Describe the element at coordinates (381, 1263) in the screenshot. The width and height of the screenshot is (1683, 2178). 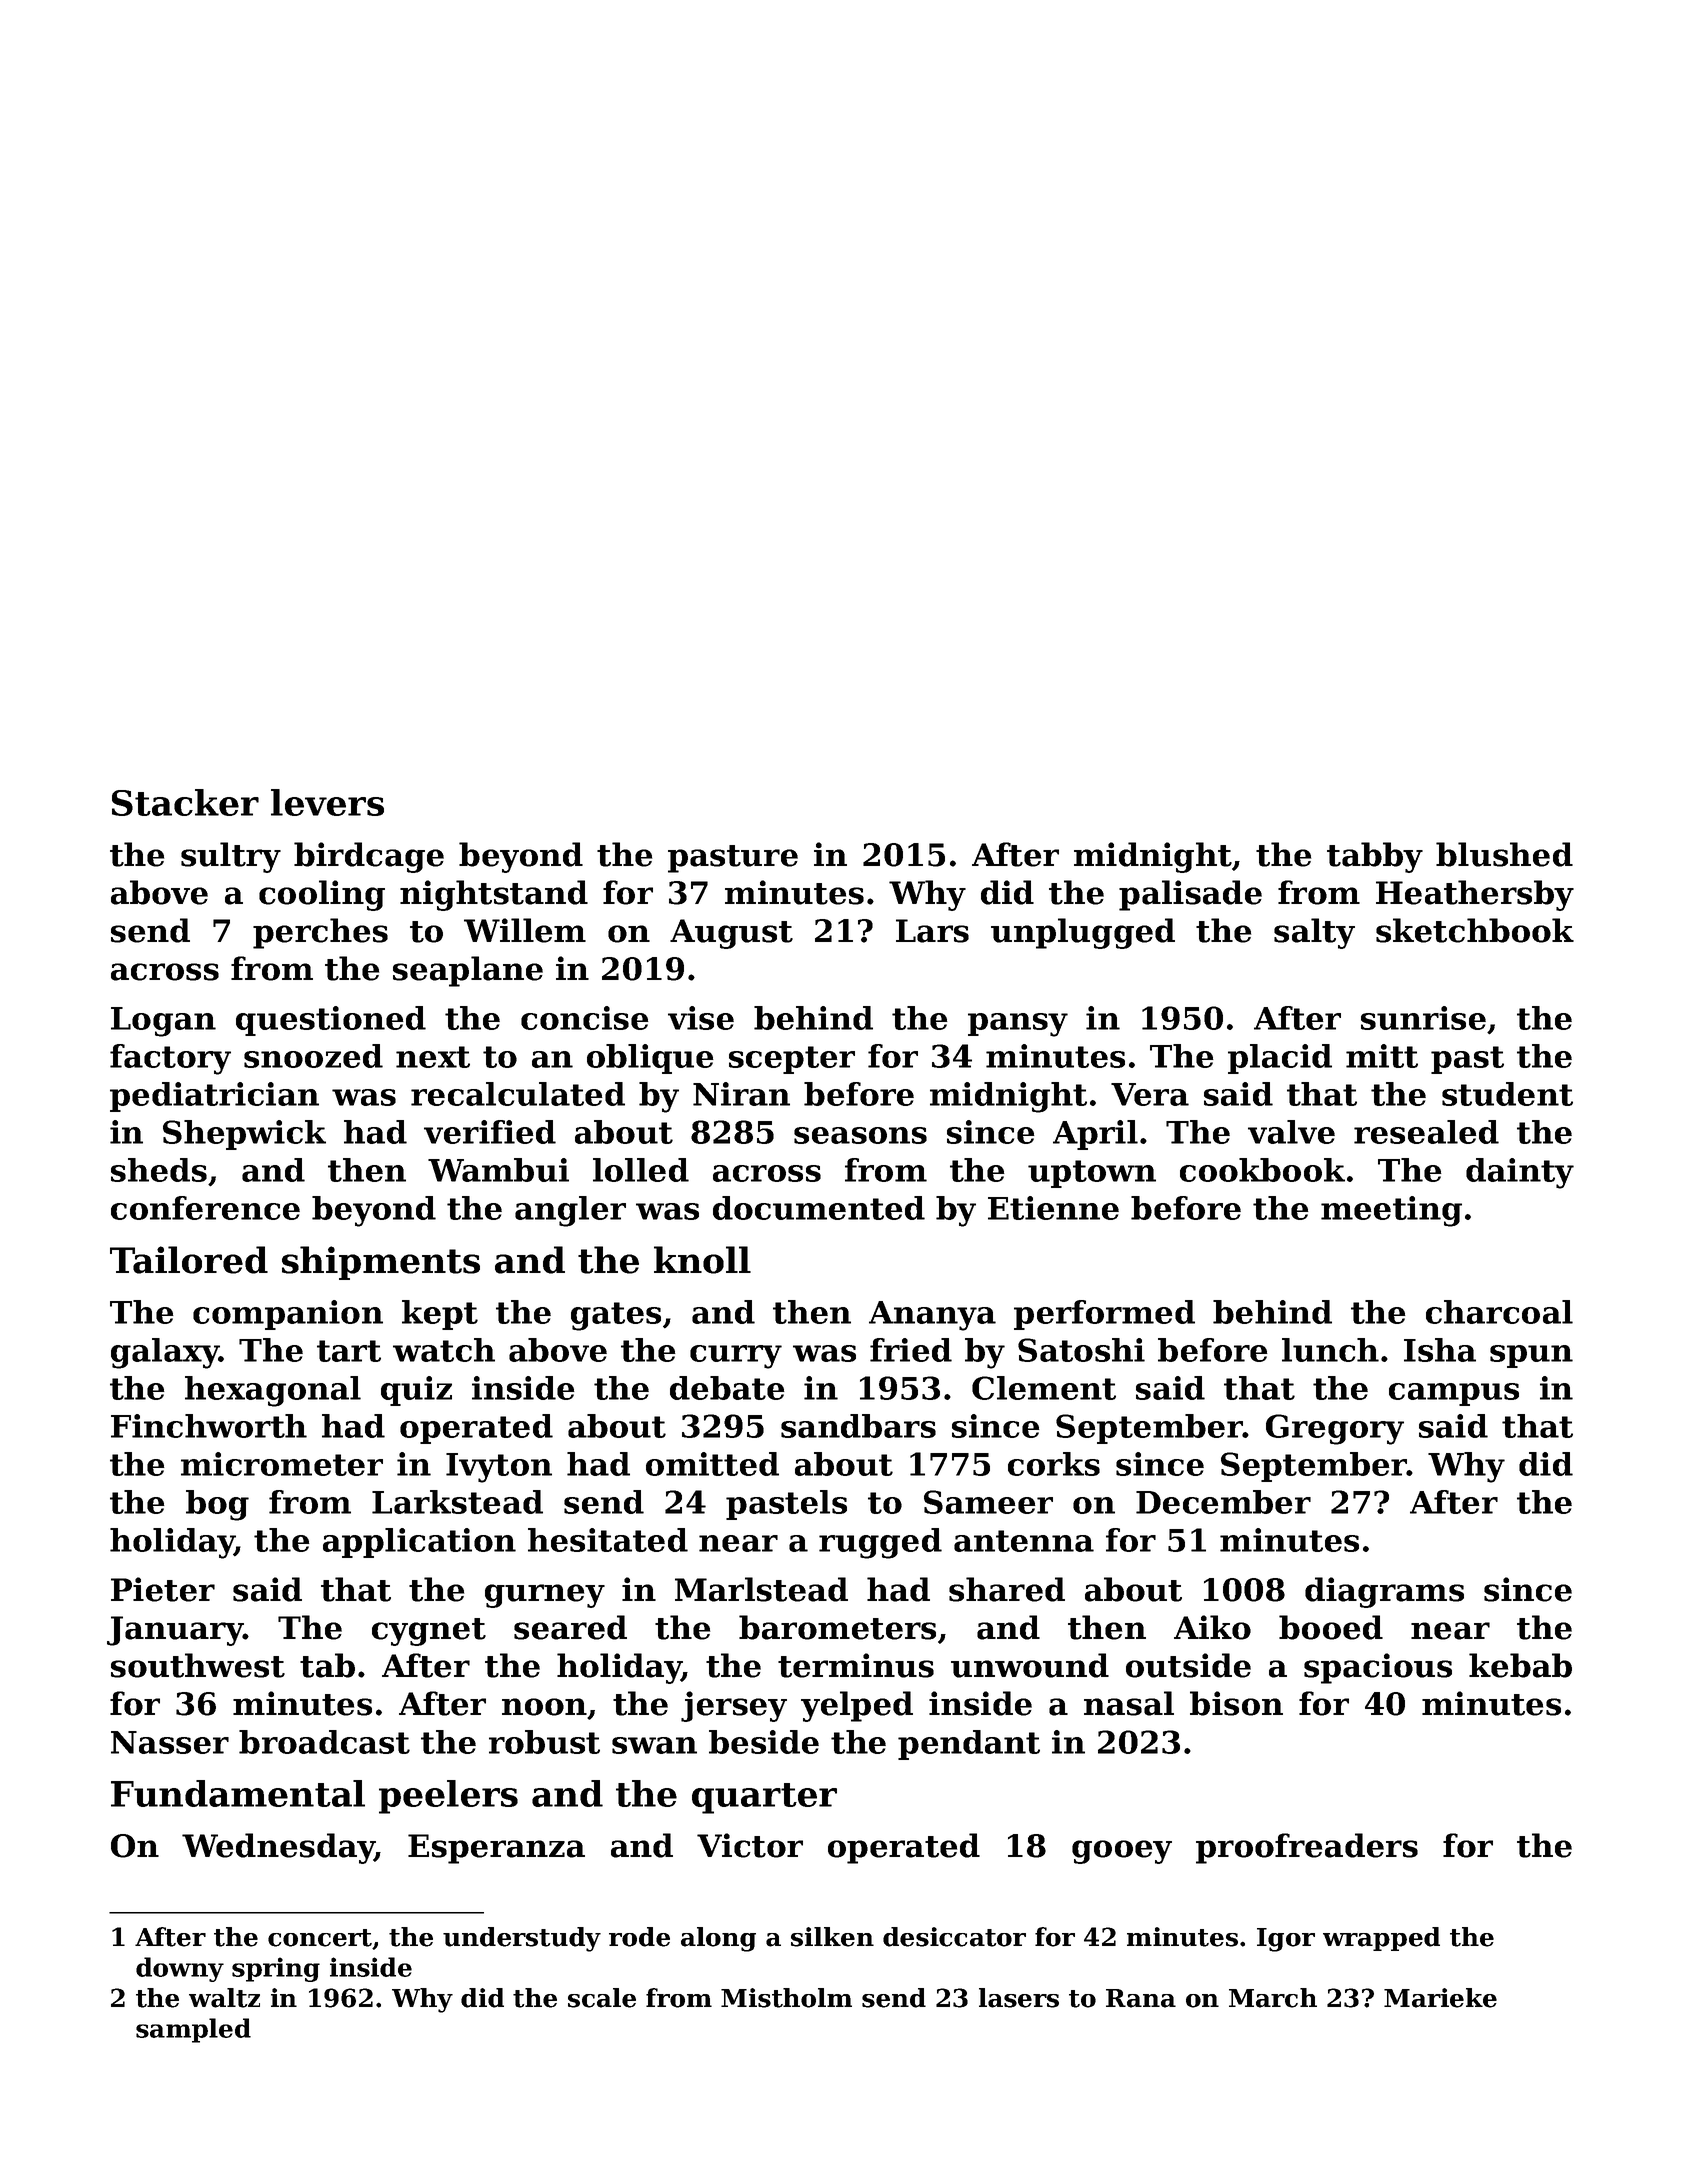
I see `shipments` at that location.
